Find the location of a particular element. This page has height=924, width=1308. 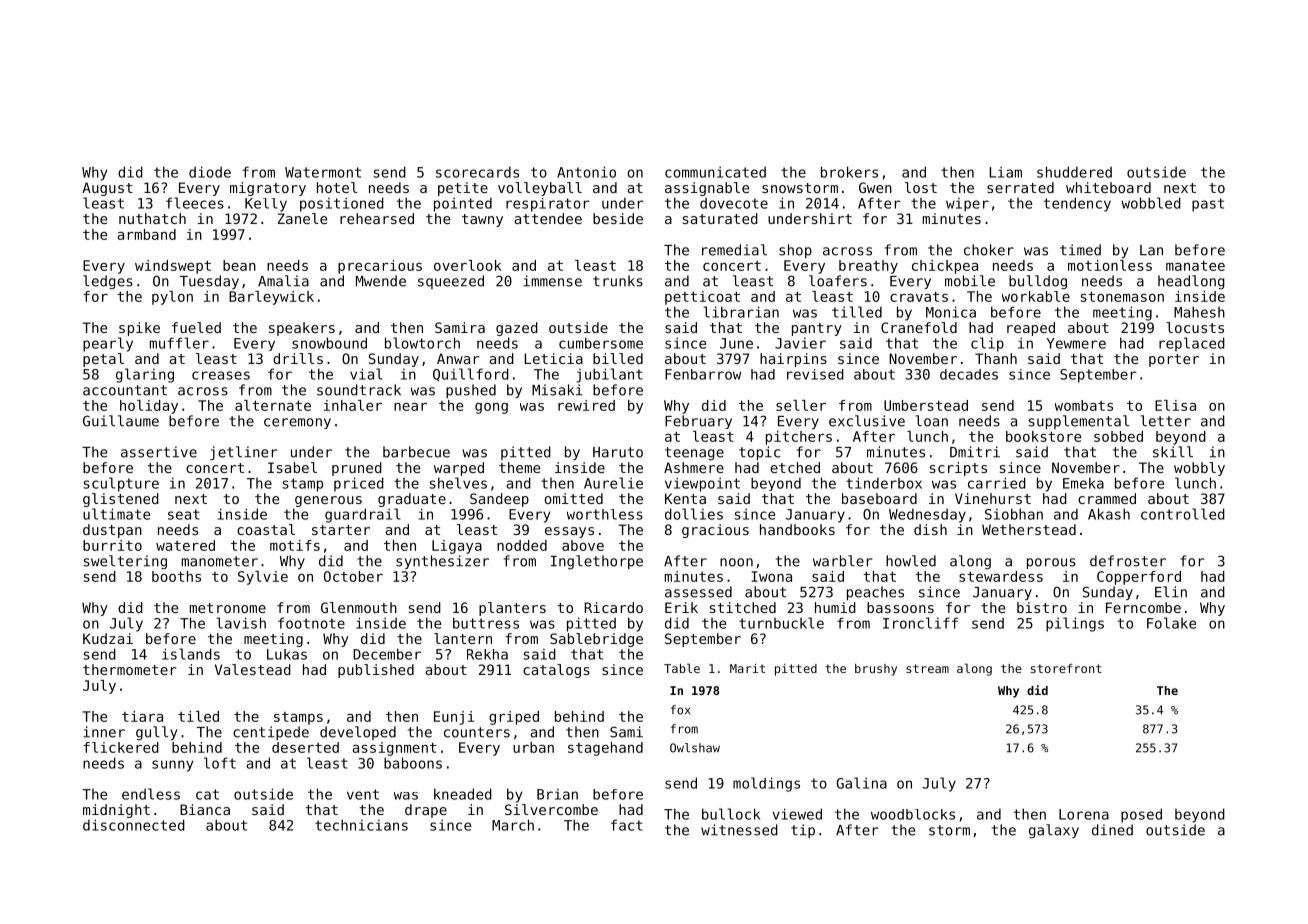

Elisa is located at coordinates (1175, 405).
